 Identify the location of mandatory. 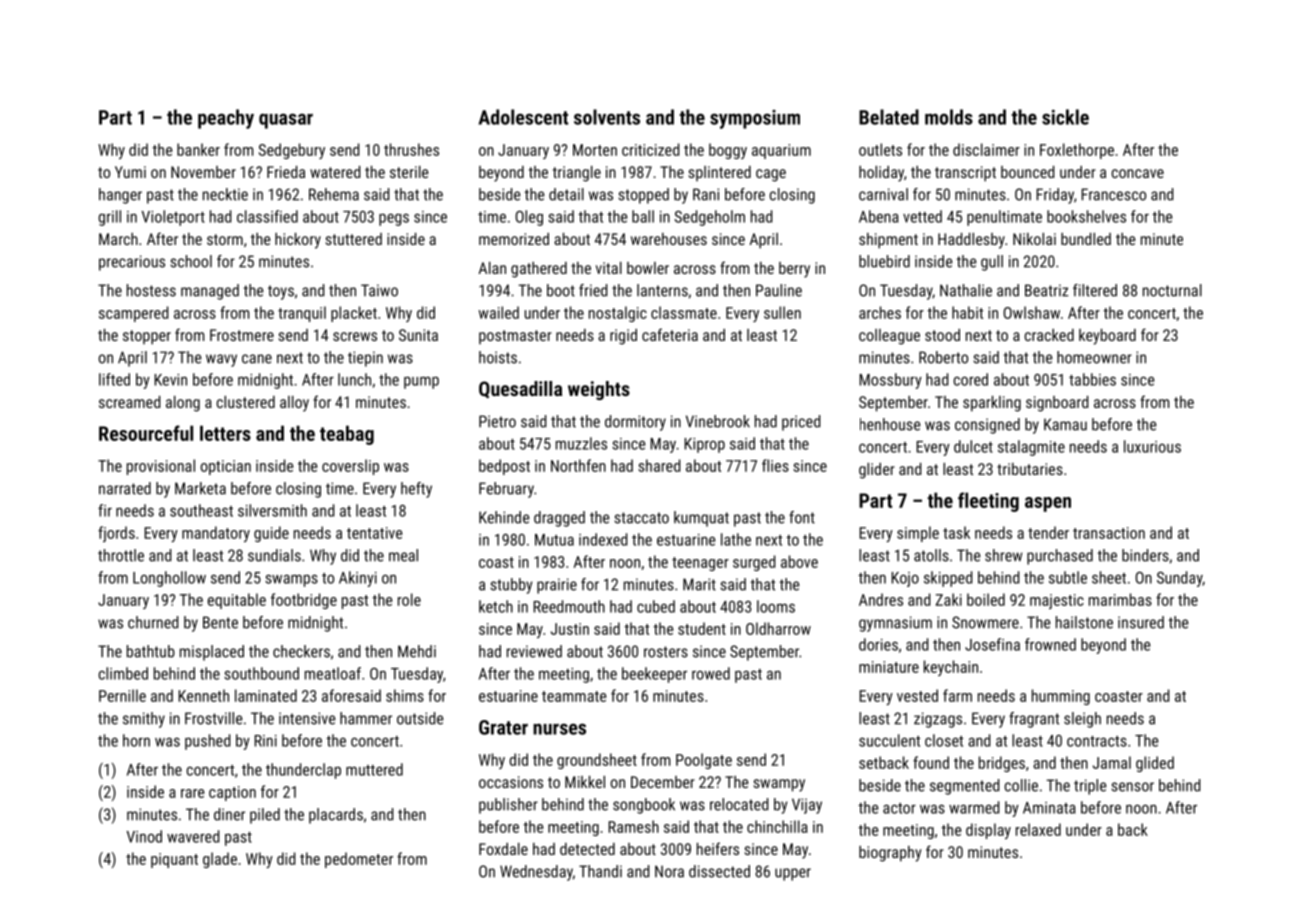
(216, 534).
